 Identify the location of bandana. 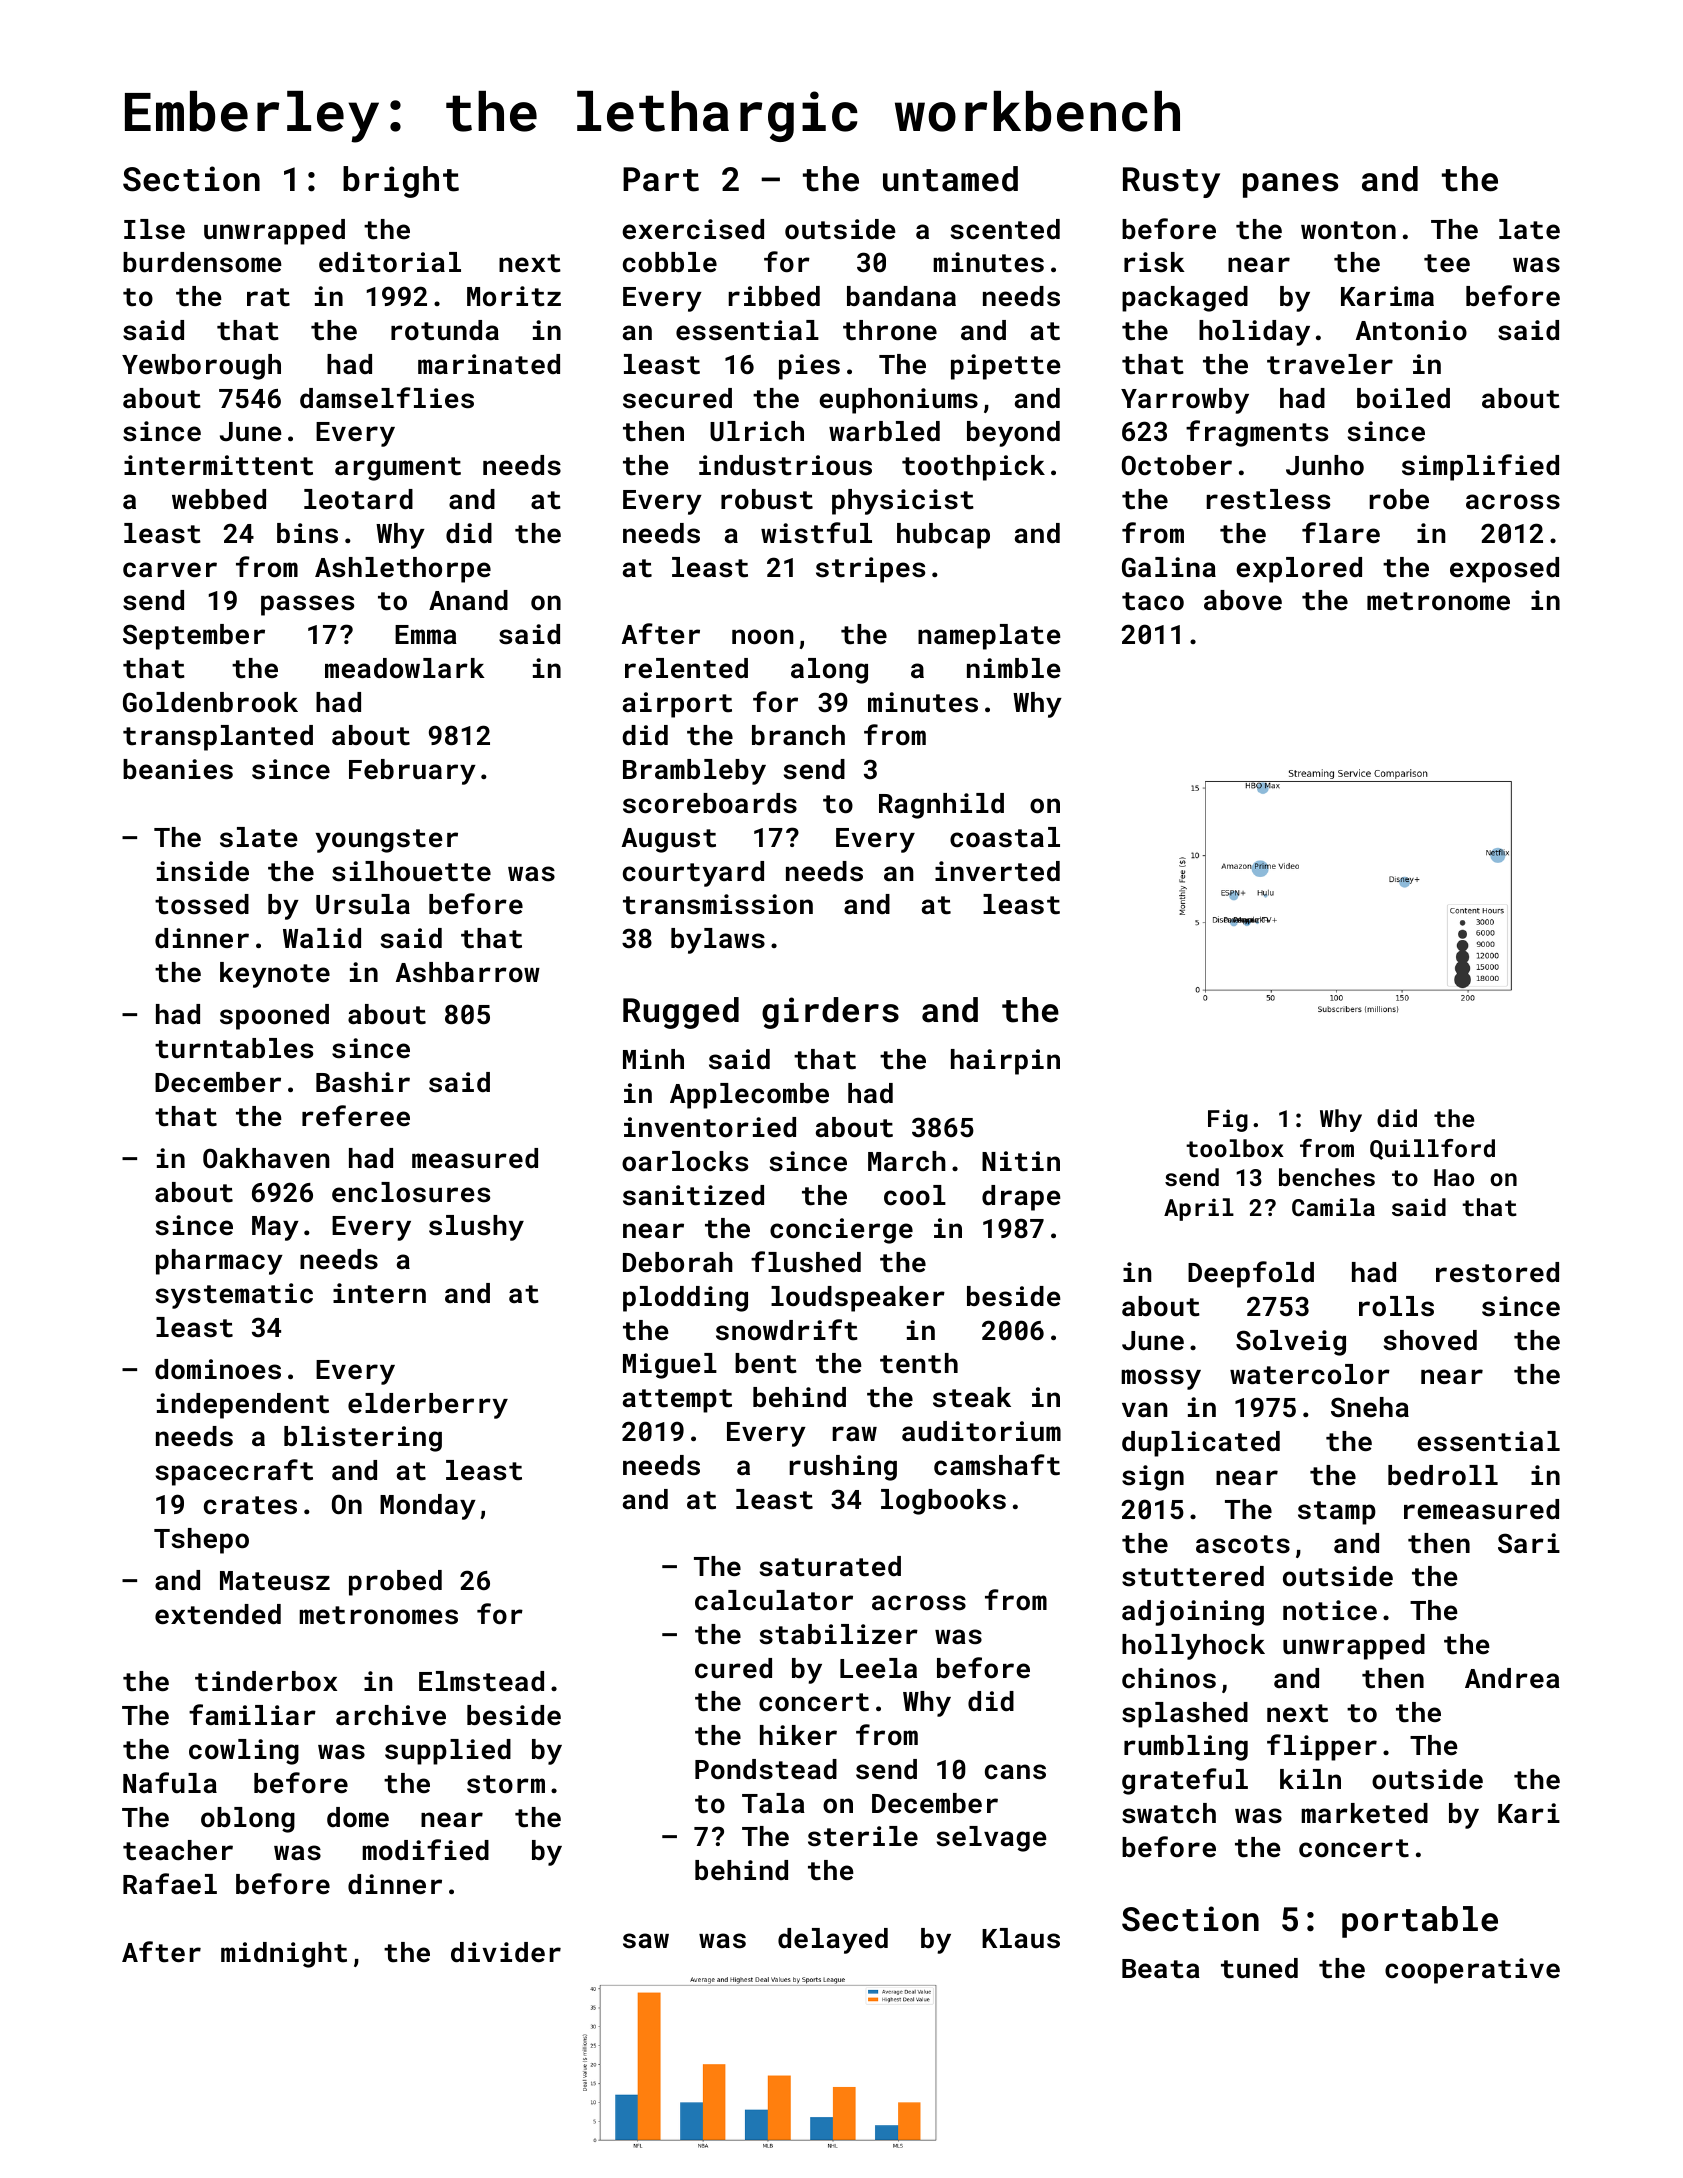
(901, 296).
